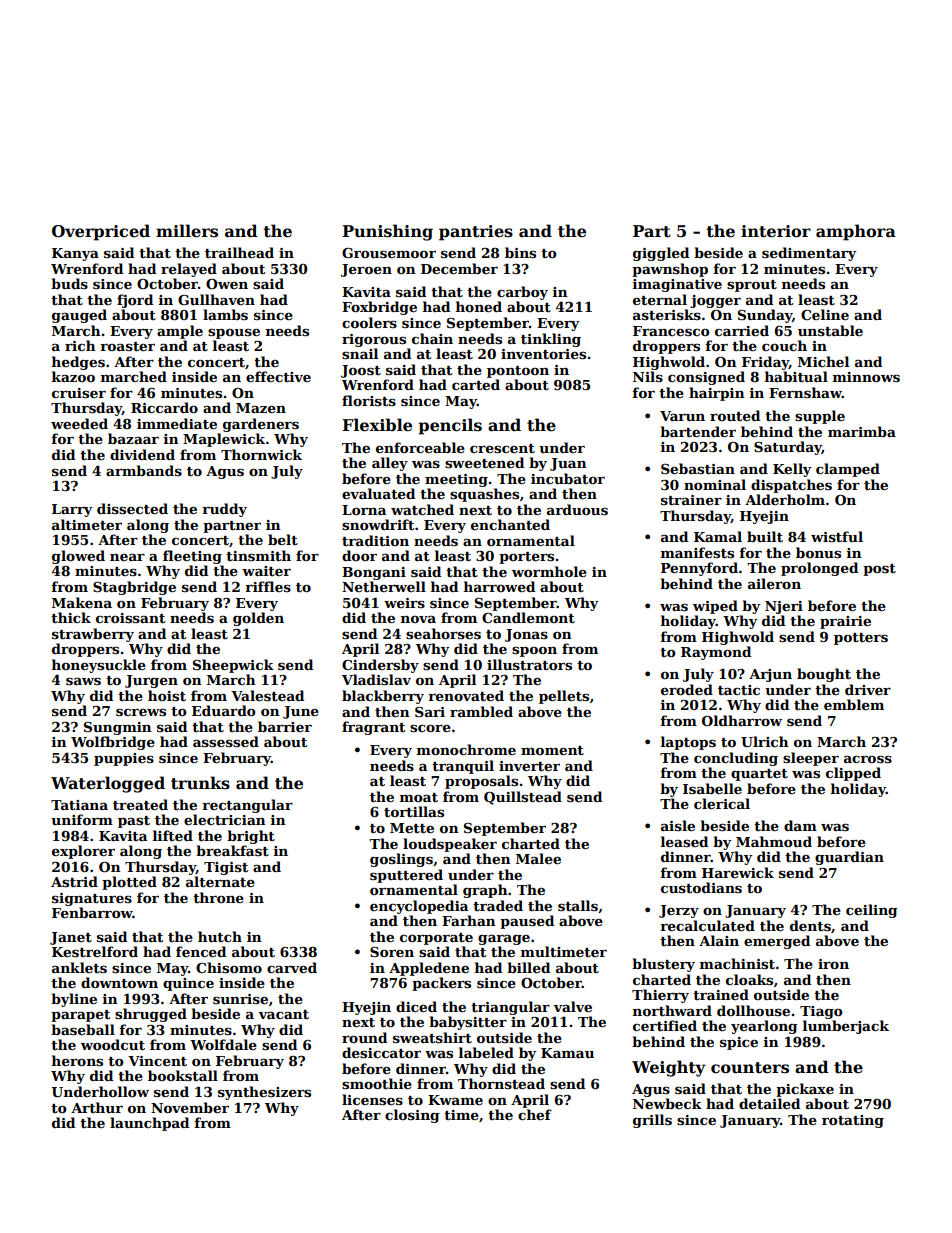  Describe the element at coordinates (819, 569) in the image. I see `prolonged` at that location.
